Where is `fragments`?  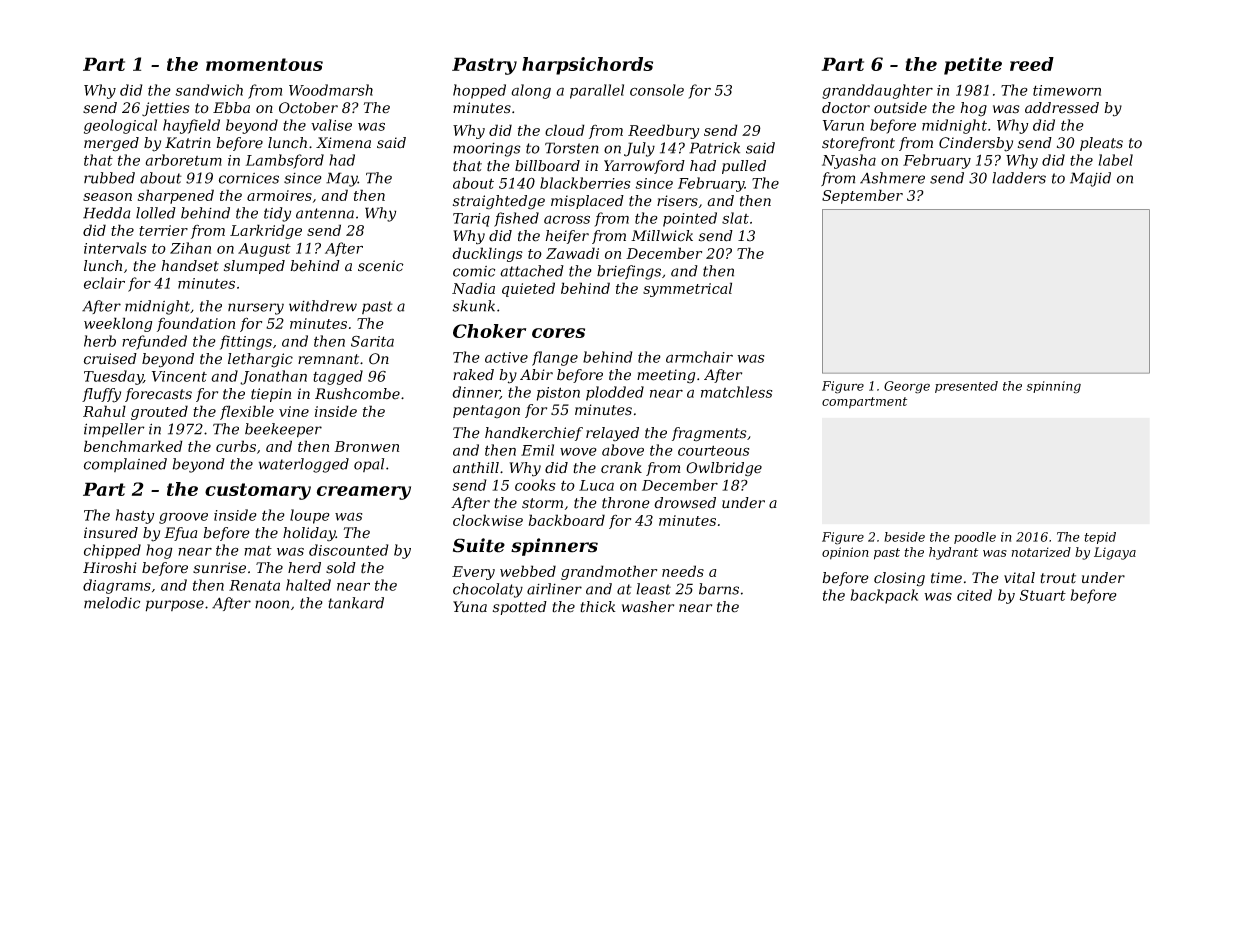
fragments is located at coordinates (709, 434).
